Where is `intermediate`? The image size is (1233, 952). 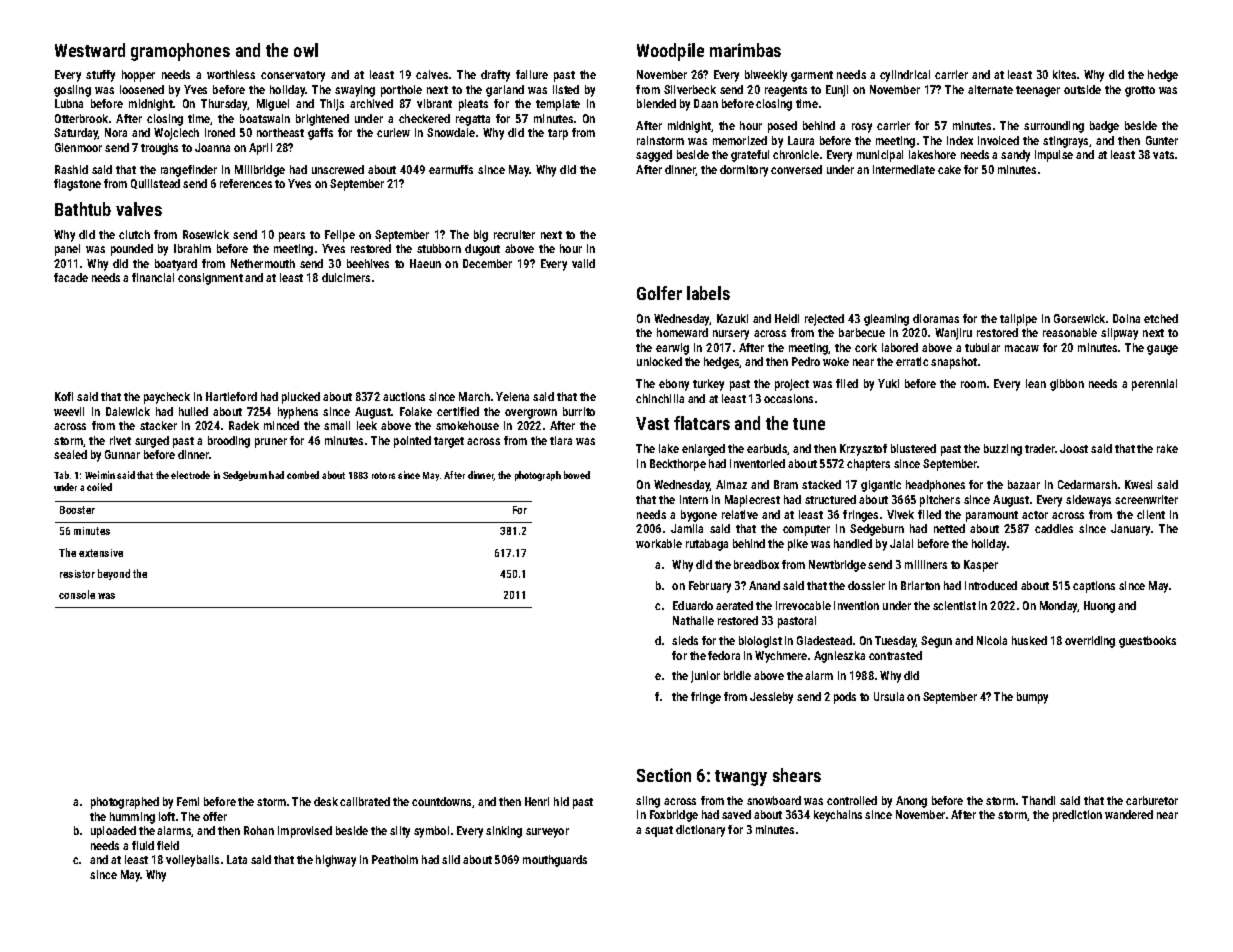
intermediate is located at coordinates (904, 169).
